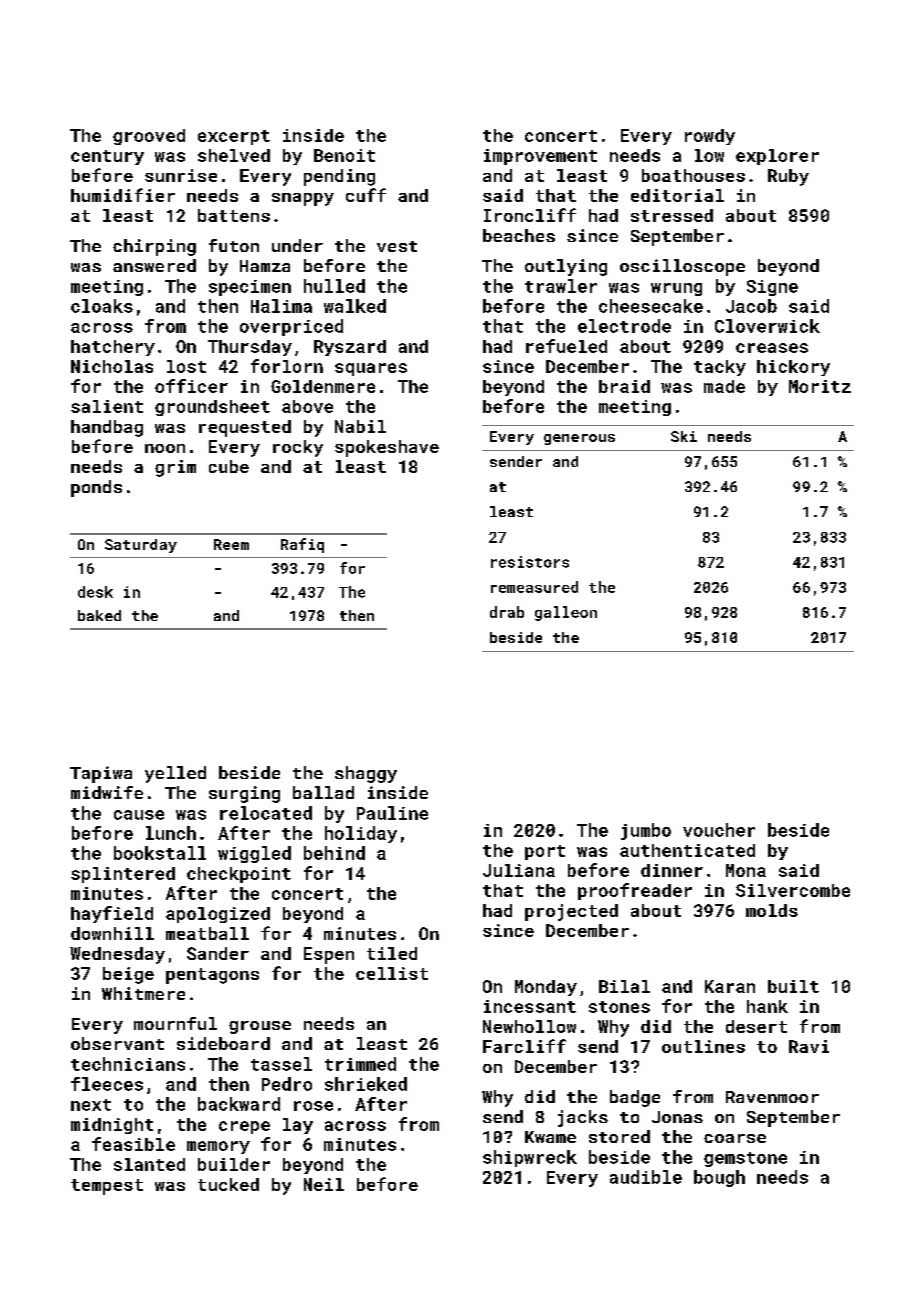 The height and width of the screenshot is (1314, 924). What do you see at coordinates (218, 915) in the screenshot?
I see `apologized` at bounding box center [218, 915].
